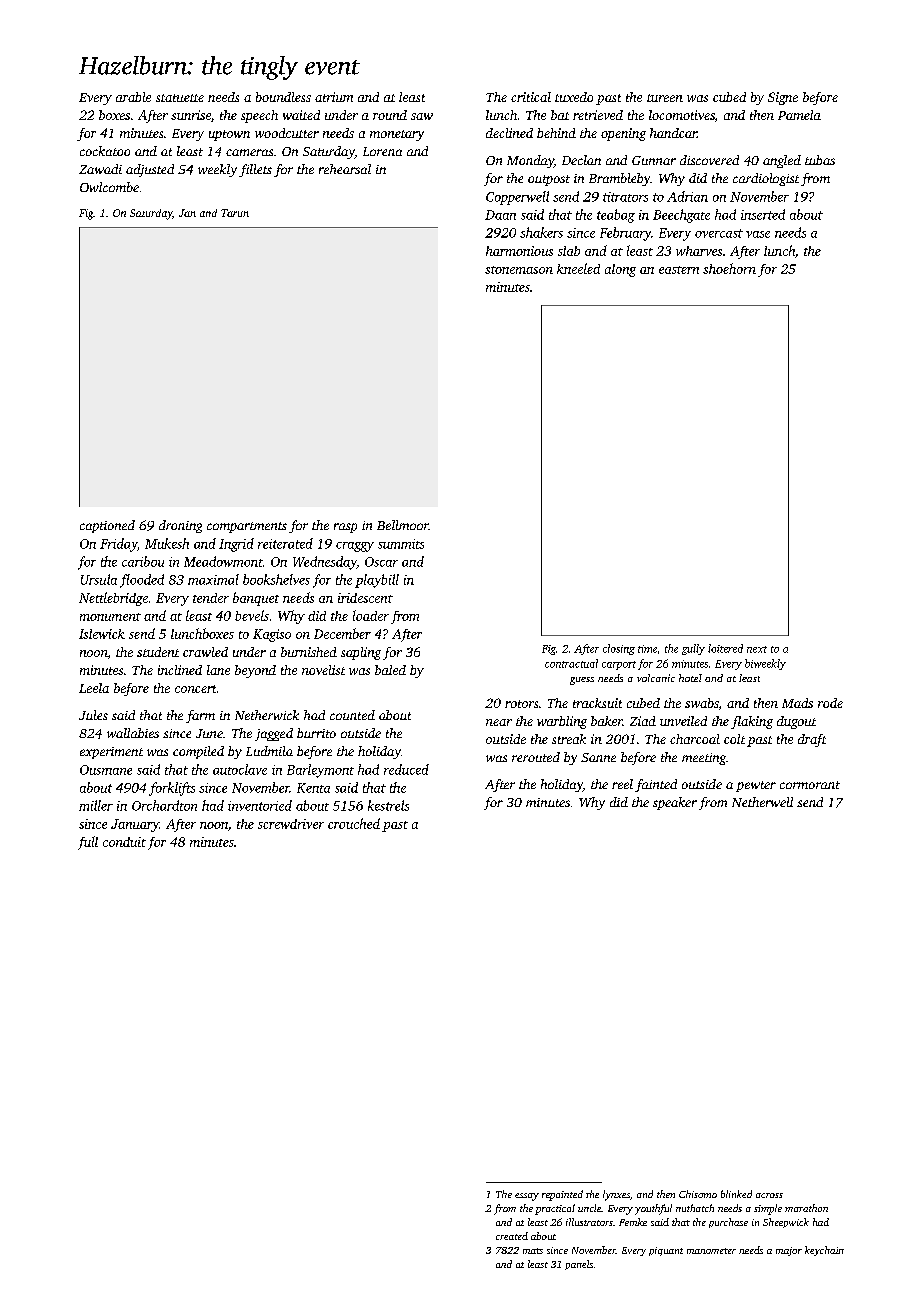 Image resolution: width=924 pixels, height=1314 pixels. I want to click on panels, so click(579, 1265).
